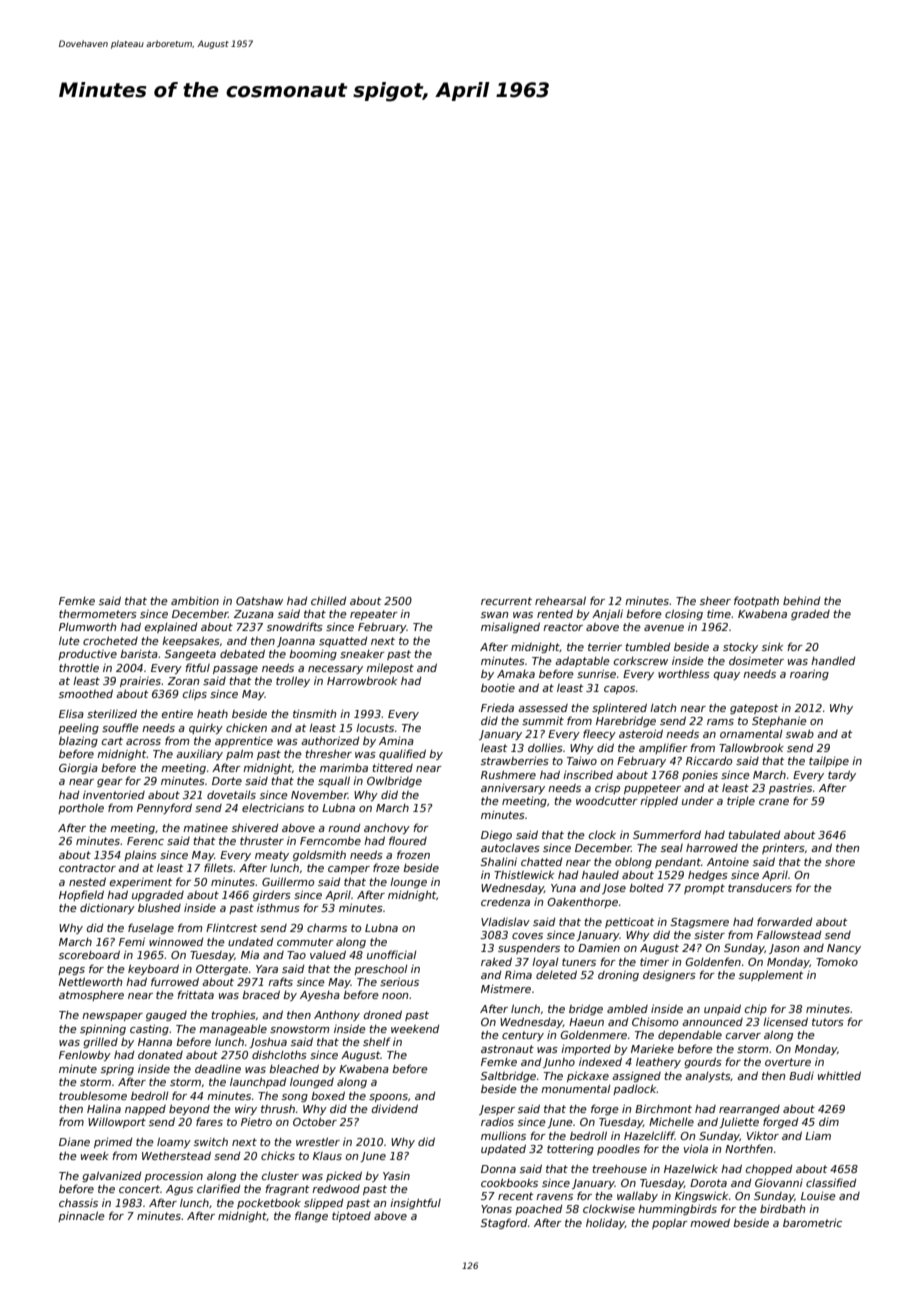  I want to click on Tomoko, so click(837, 961).
